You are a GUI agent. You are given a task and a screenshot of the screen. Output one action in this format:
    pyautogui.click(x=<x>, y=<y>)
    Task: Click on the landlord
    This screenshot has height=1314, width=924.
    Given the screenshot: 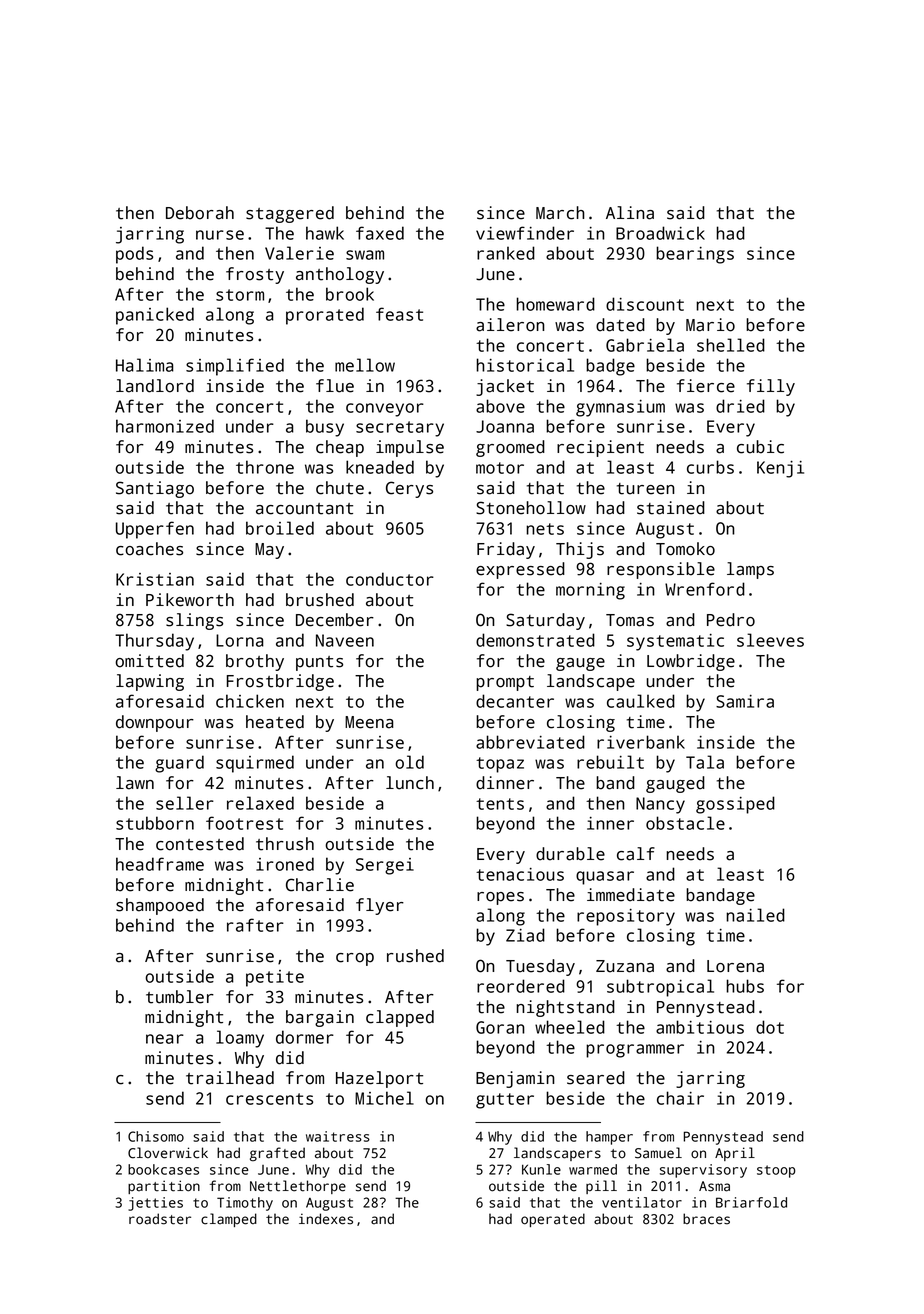 What is the action you would take?
    pyautogui.click(x=155, y=386)
